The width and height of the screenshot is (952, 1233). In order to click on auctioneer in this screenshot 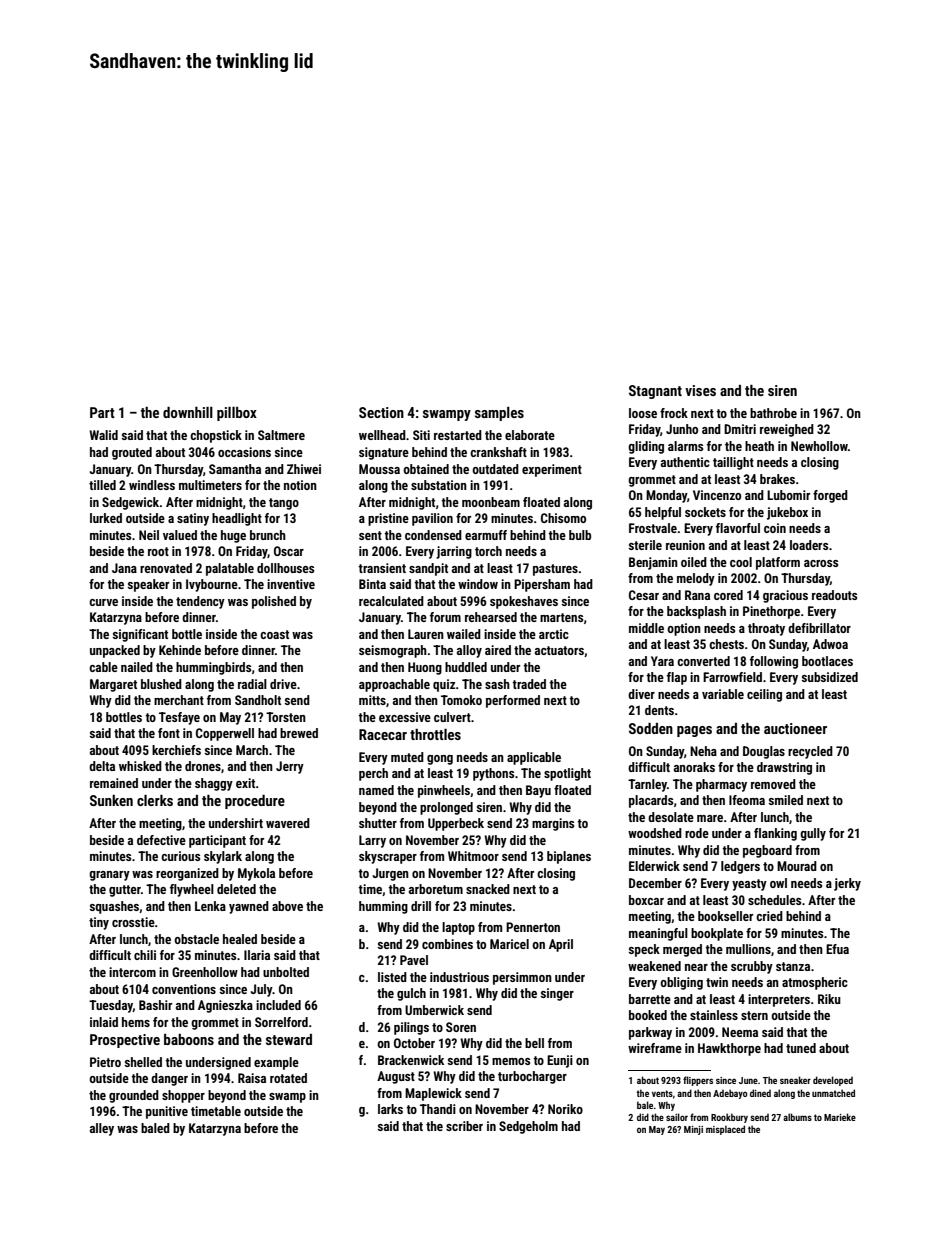, I will do `click(795, 728)`.
